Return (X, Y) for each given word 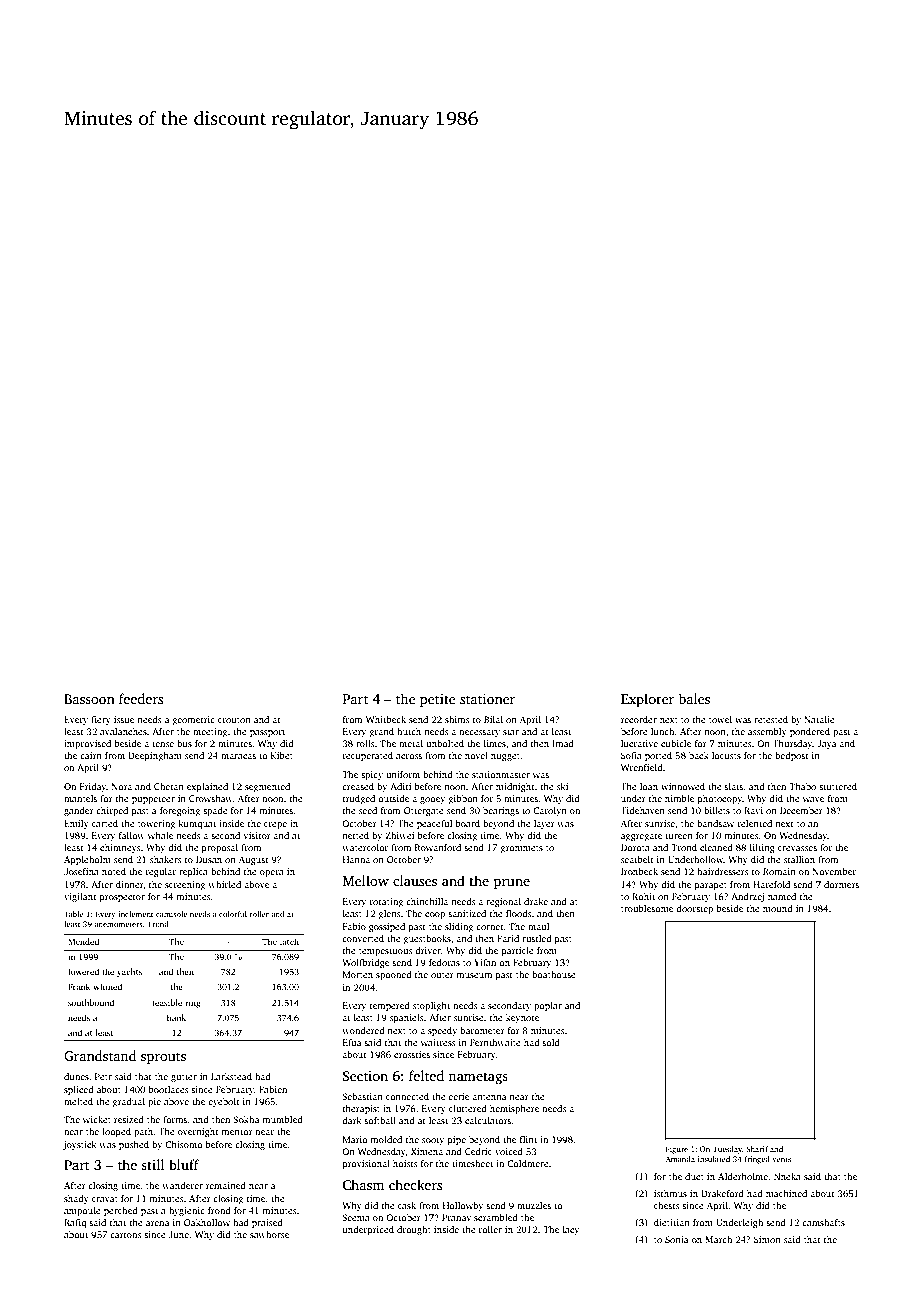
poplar (548, 1006)
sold (551, 1042)
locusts (726, 755)
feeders (141, 698)
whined (107, 986)
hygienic (187, 1211)
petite (437, 700)
